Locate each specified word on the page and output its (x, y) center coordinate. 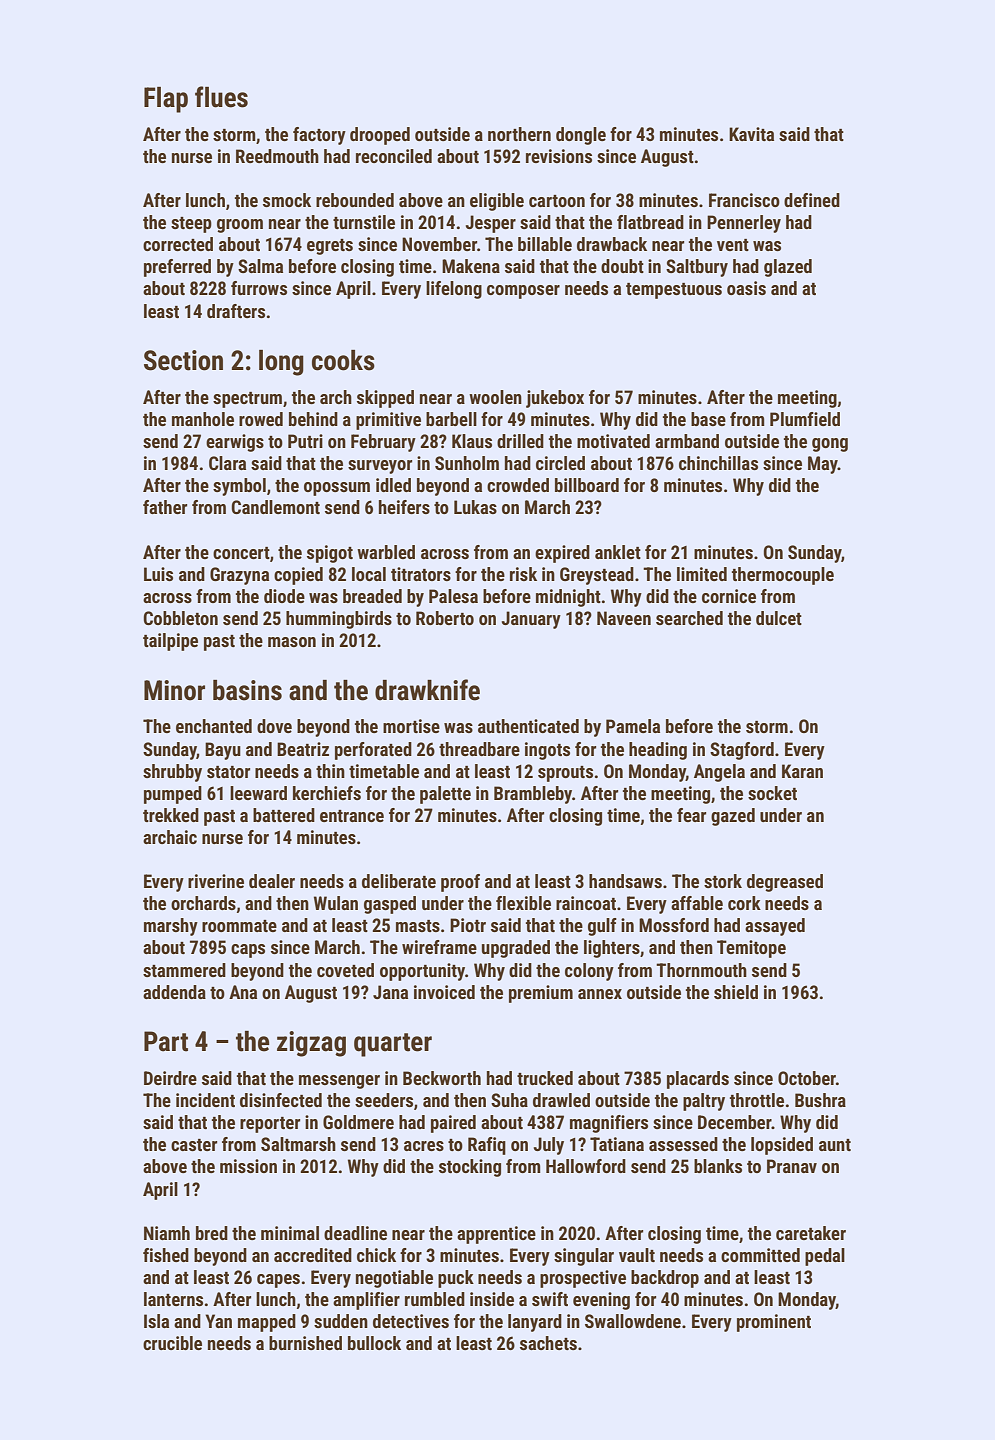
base (708, 419)
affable (697, 903)
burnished (305, 1343)
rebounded (355, 200)
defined (812, 200)
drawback (612, 244)
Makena (471, 266)
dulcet (779, 618)
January (531, 620)
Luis (158, 574)
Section (183, 360)
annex (600, 994)
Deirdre (170, 1078)
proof (460, 883)
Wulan (336, 903)
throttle (757, 1100)
